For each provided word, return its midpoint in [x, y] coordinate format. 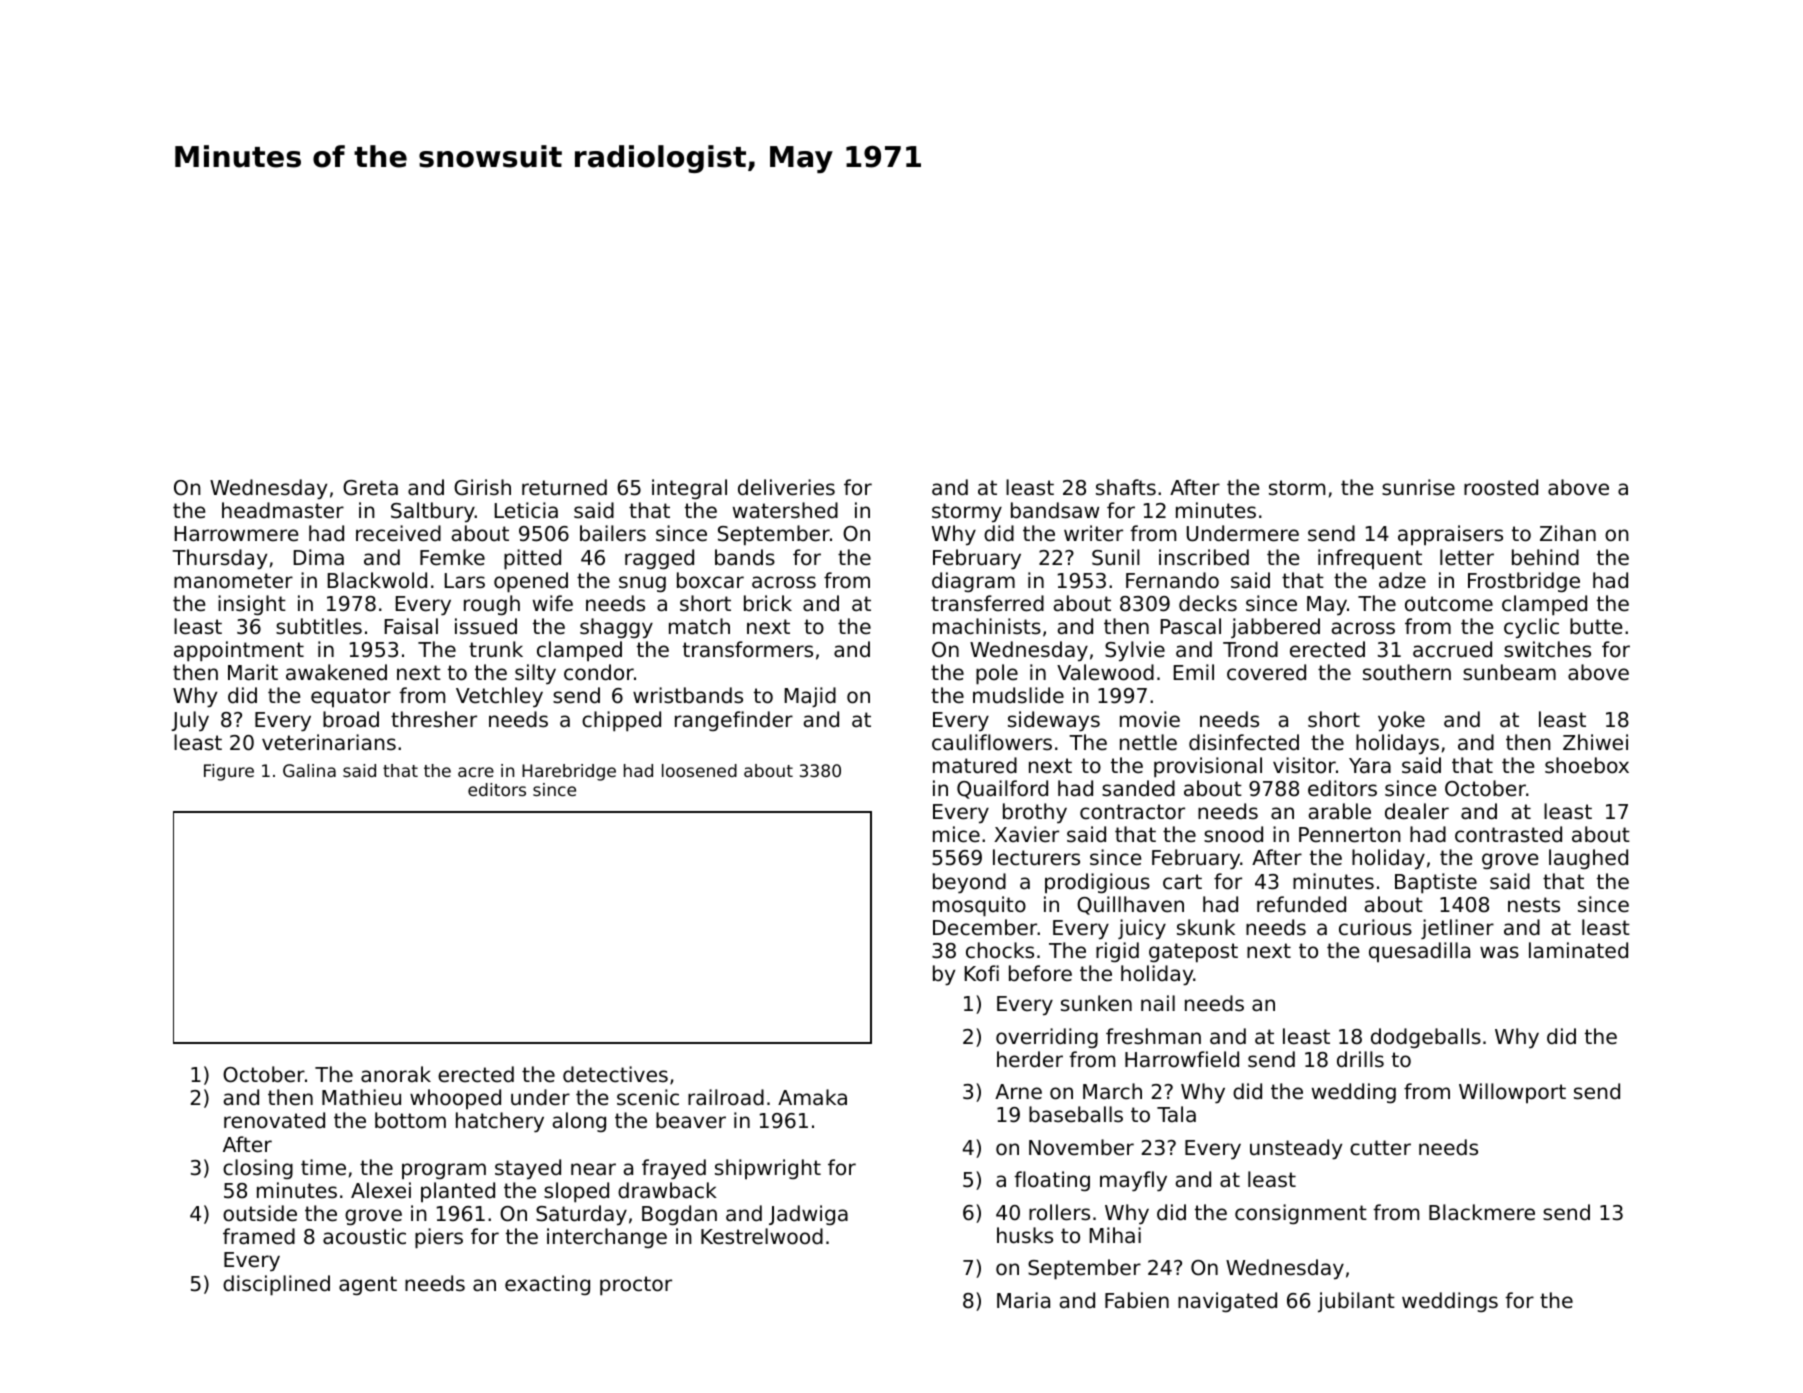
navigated [1227, 1302]
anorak [396, 1074]
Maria [1023, 1300]
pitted [532, 559]
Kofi [982, 973]
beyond [969, 883]
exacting [547, 1285]
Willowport [1512, 1093]
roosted [1501, 487]
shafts [1126, 487]
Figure [229, 772]
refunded [1301, 904]
